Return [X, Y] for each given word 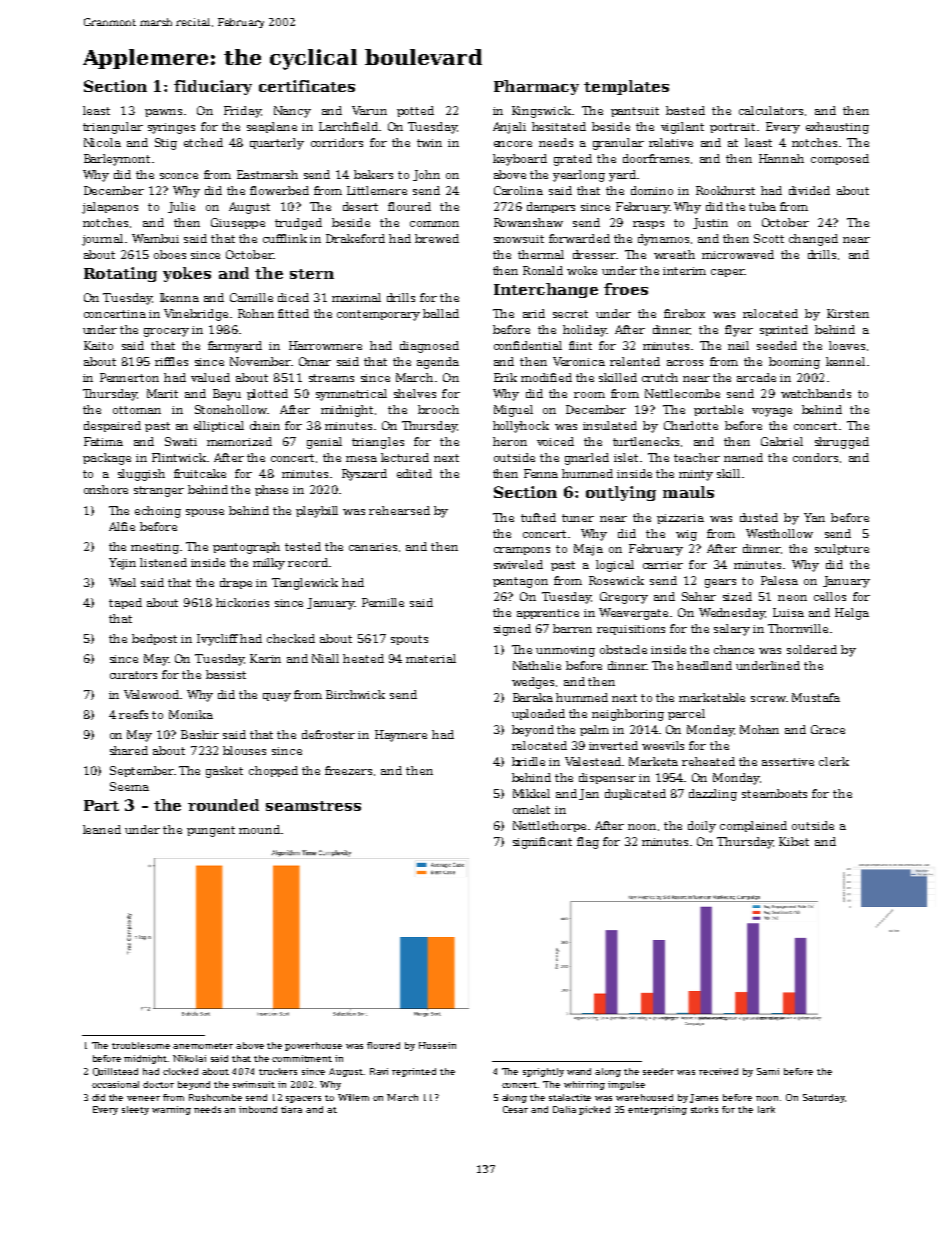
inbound [258, 1109]
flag [588, 843]
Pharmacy [536, 87]
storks [704, 1109]
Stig [166, 144]
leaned [102, 829]
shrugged [842, 443]
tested [303, 546]
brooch [438, 409]
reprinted [414, 1072]
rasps [648, 225]
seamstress [313, 806]
